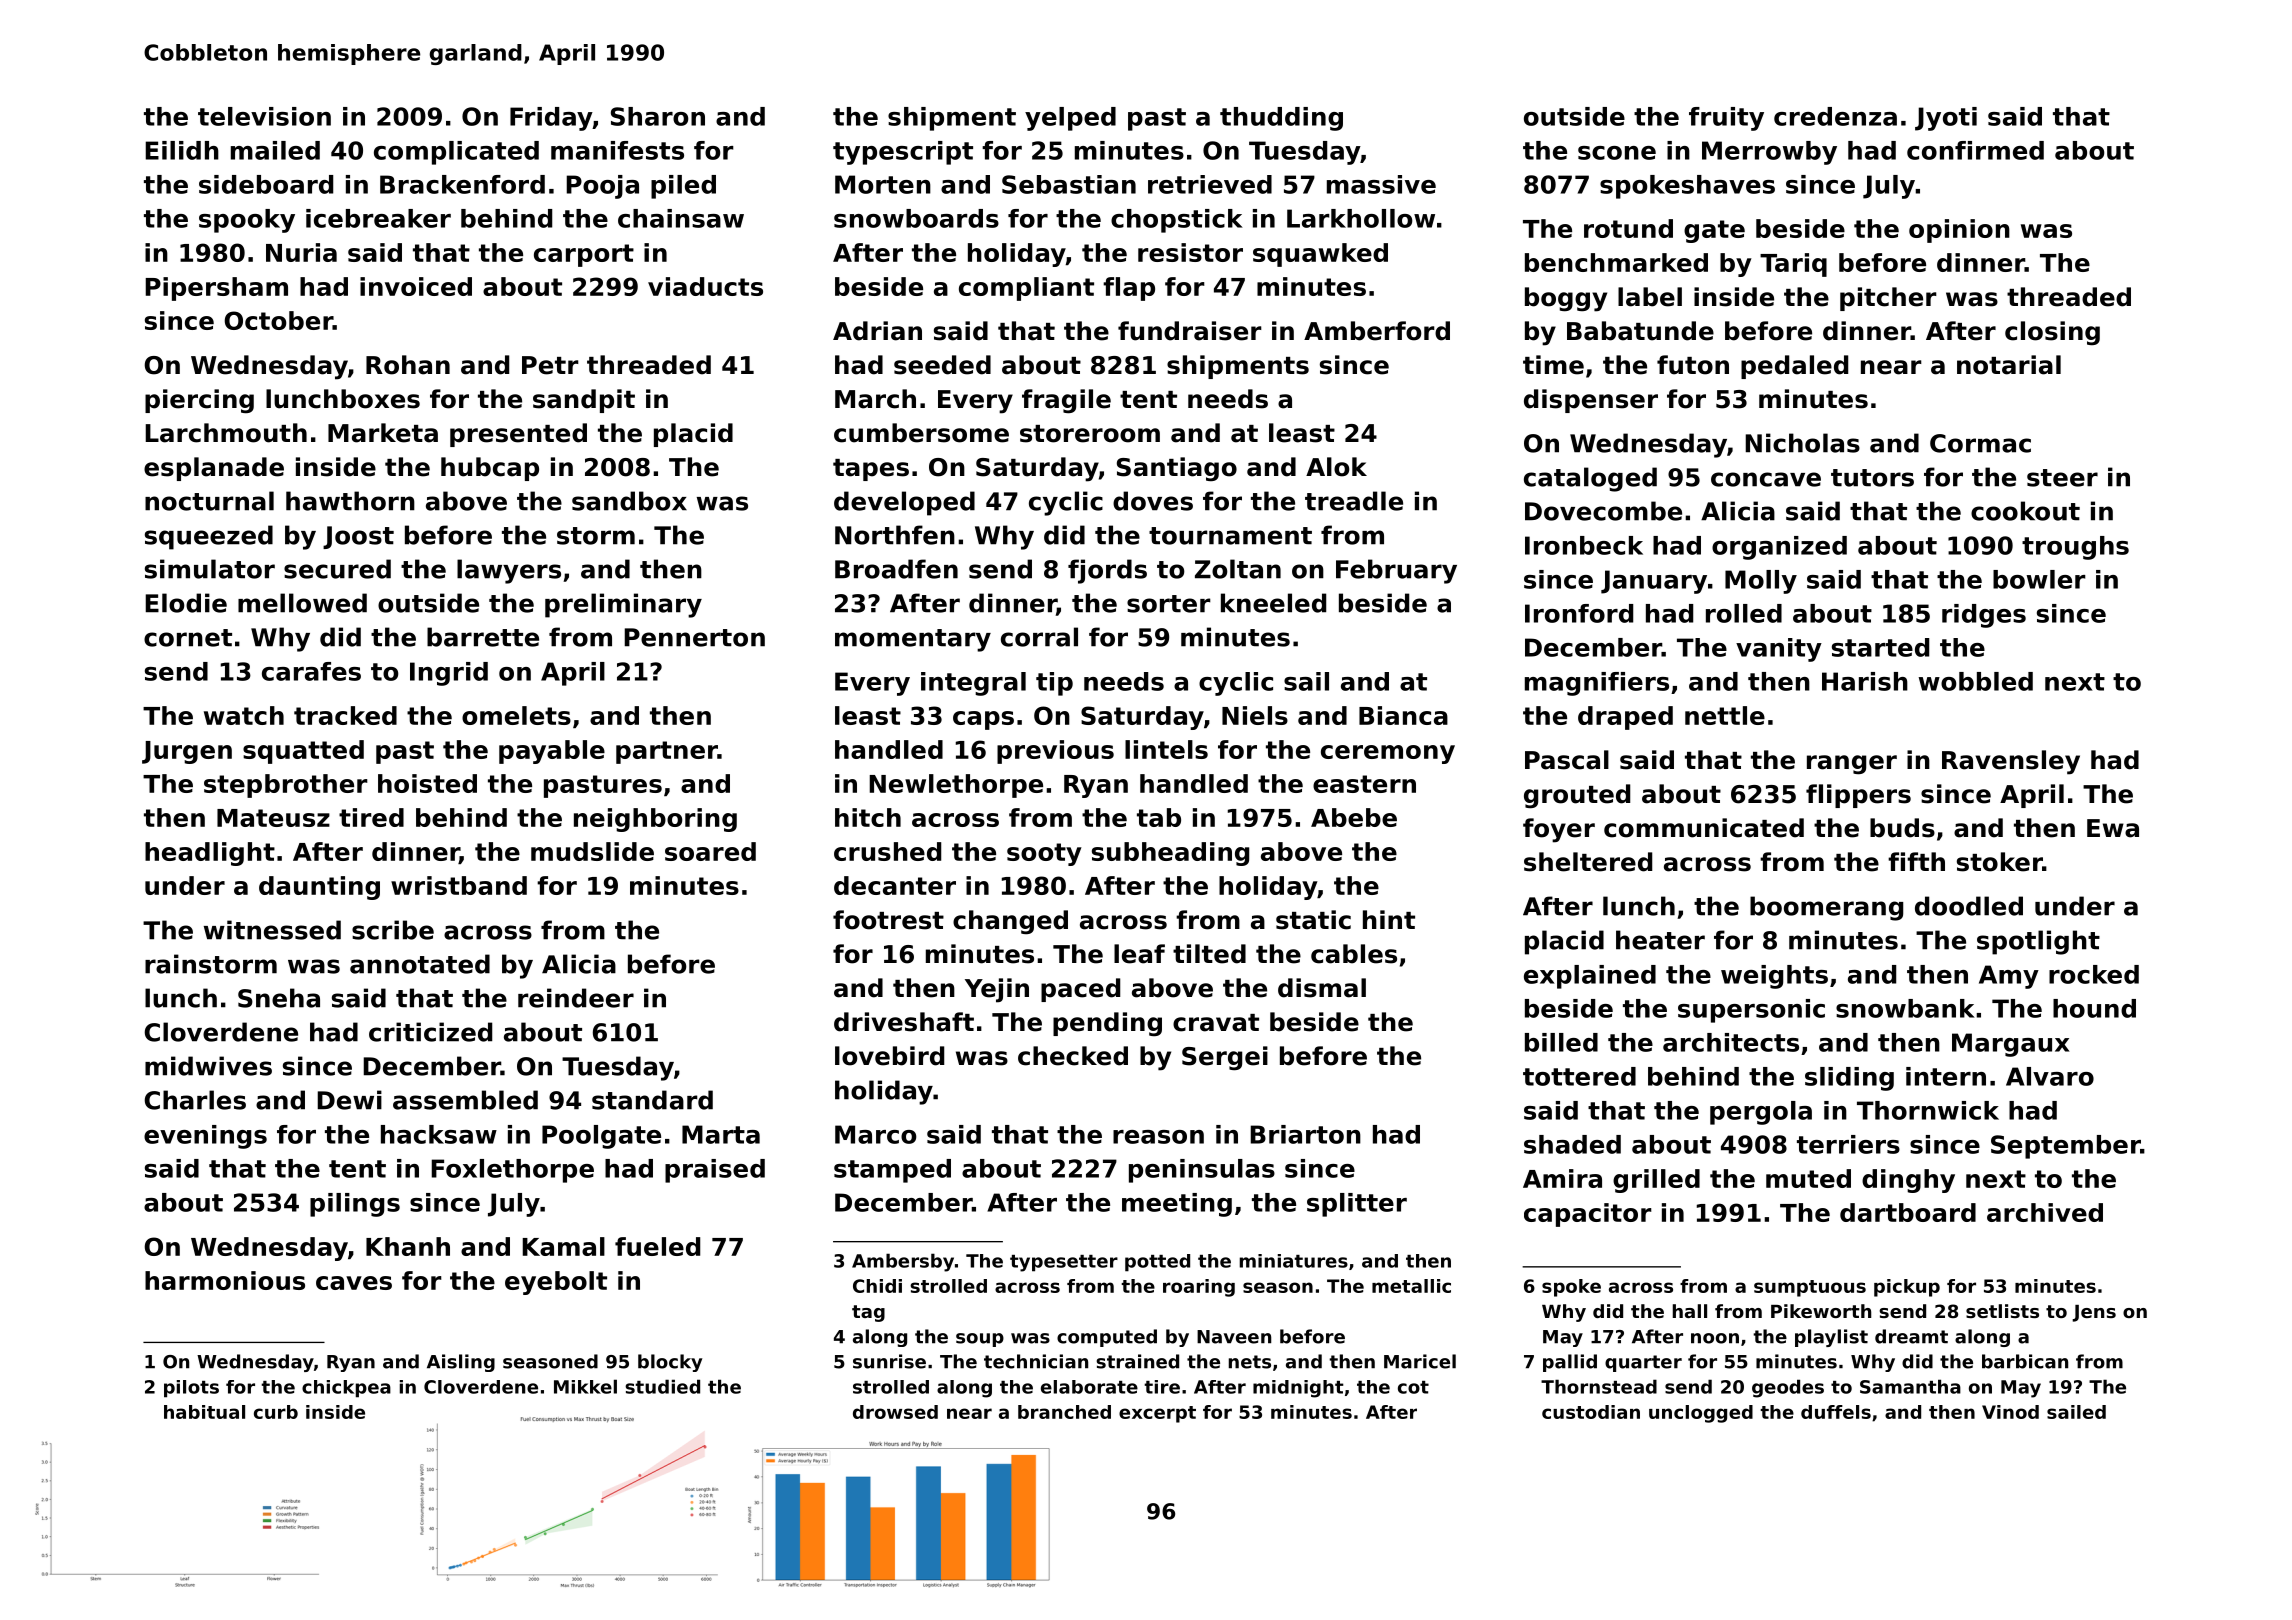 Image resolution: width=2292 pixels, height=1620 pixels. What do you see at coordinates (1010, 922) in the document?
I see `changed` at bounding box center [1010, 922].
